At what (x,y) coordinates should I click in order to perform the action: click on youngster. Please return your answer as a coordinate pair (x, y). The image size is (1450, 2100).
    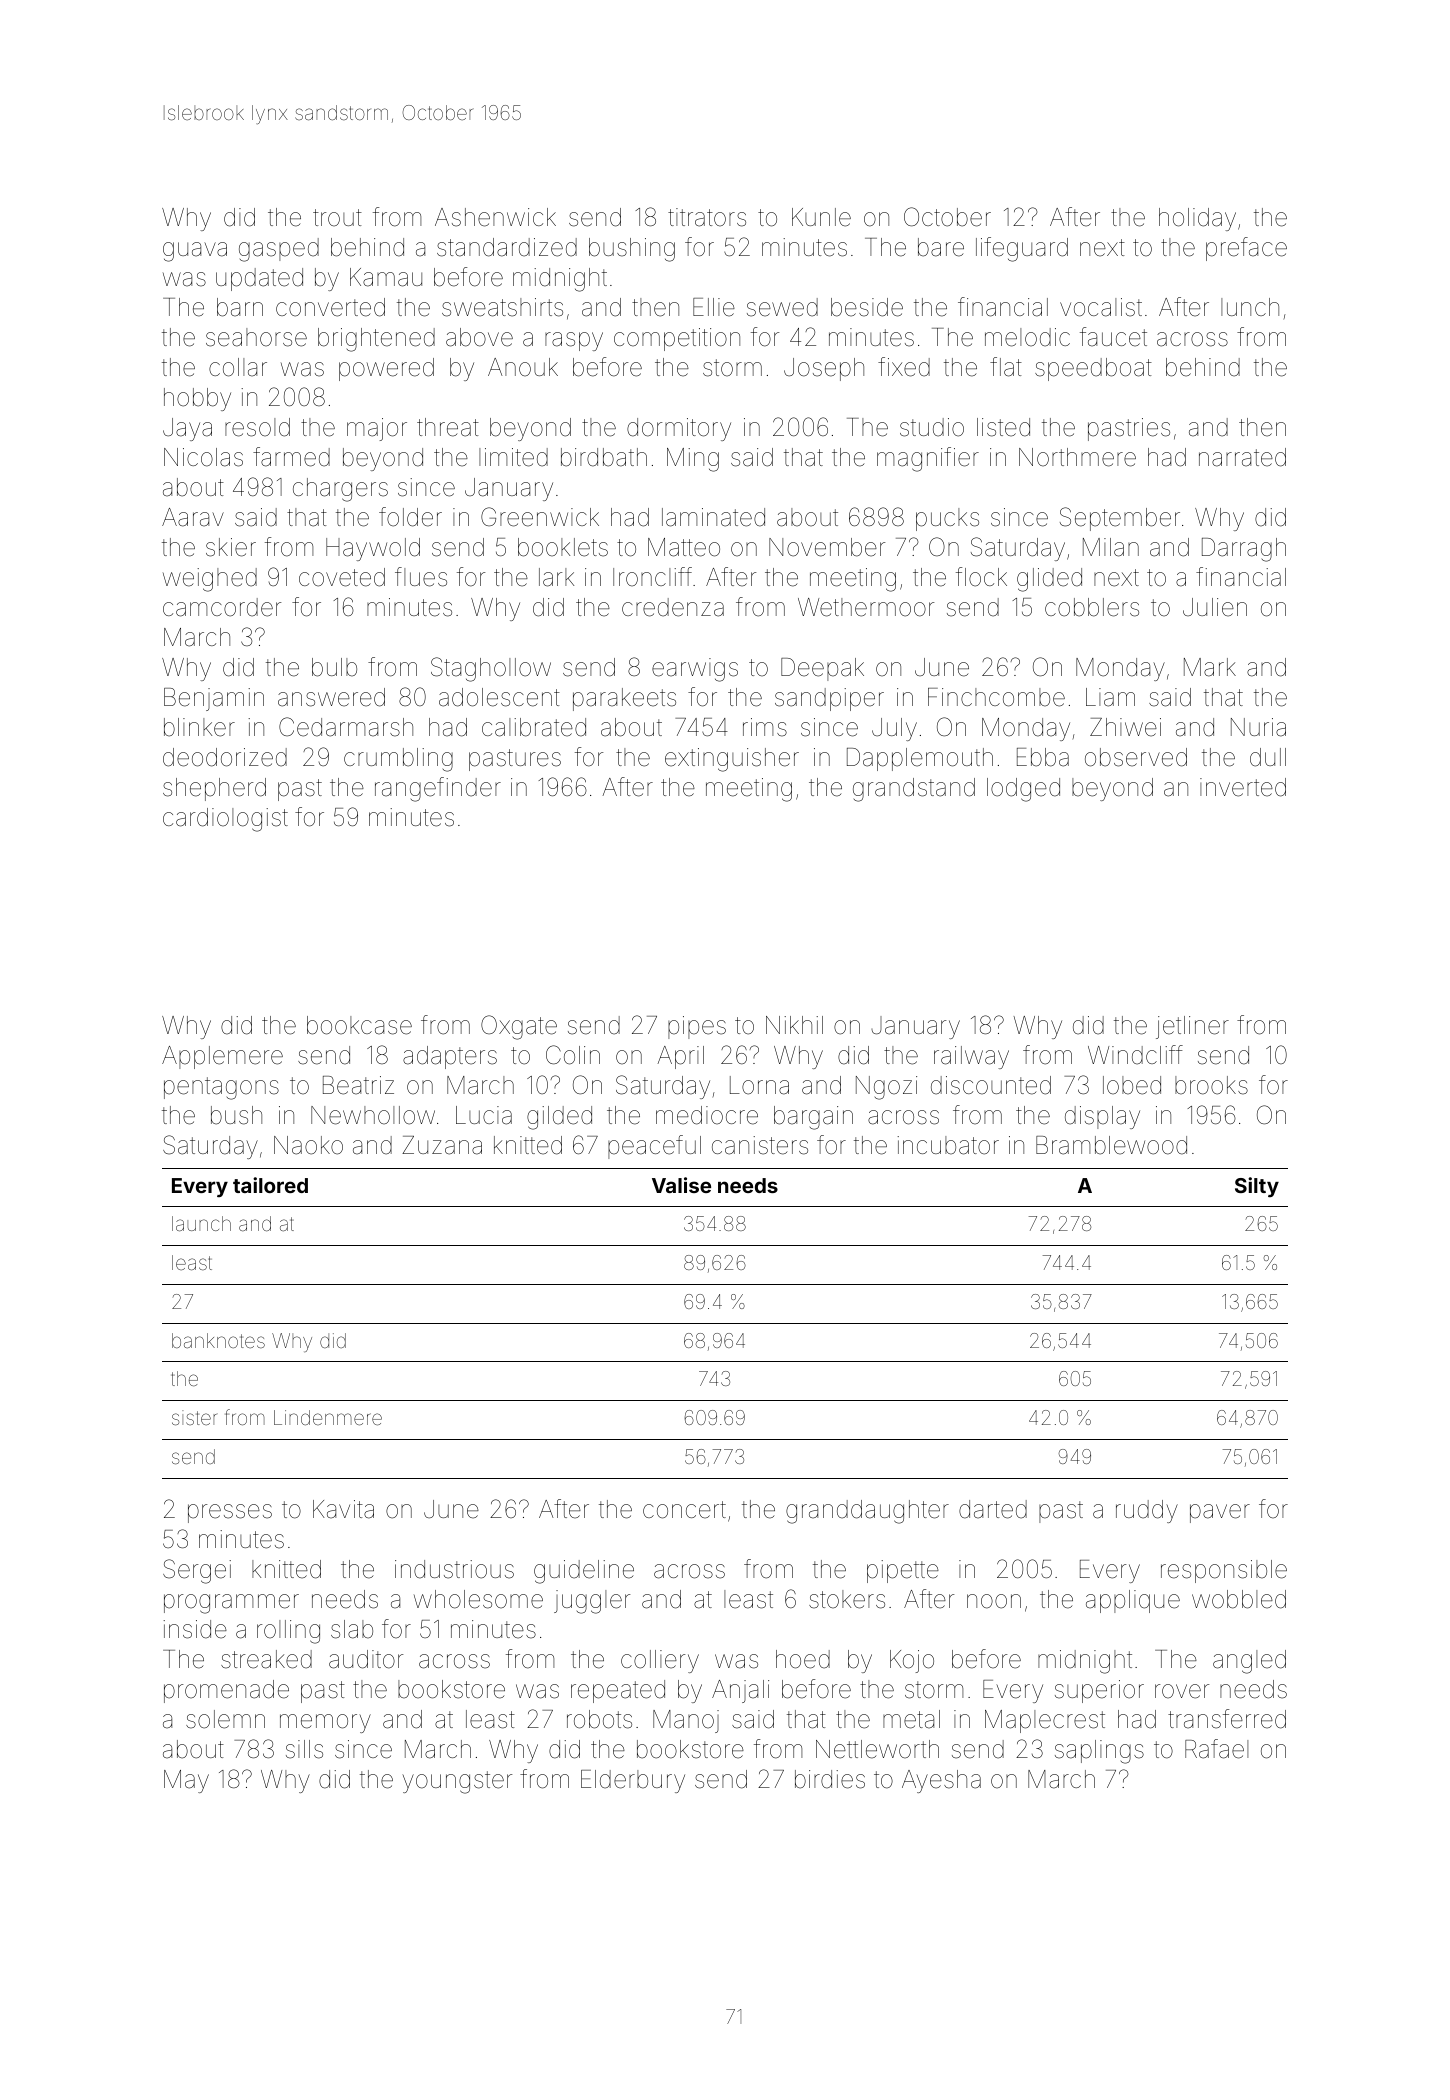
    Looking at the image, I should click on (457, 1782).
